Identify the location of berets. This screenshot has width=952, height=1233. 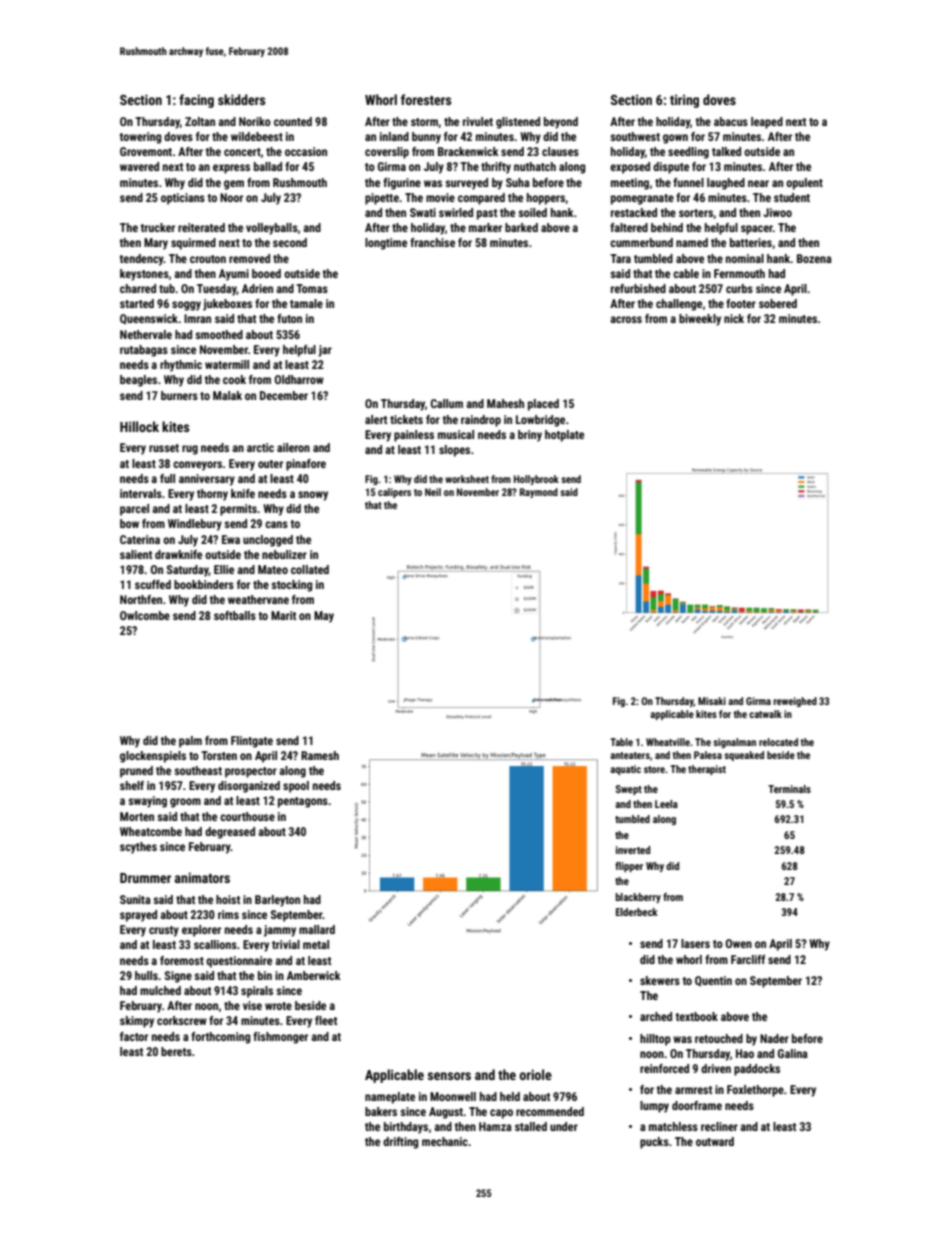
(176, 1051).
